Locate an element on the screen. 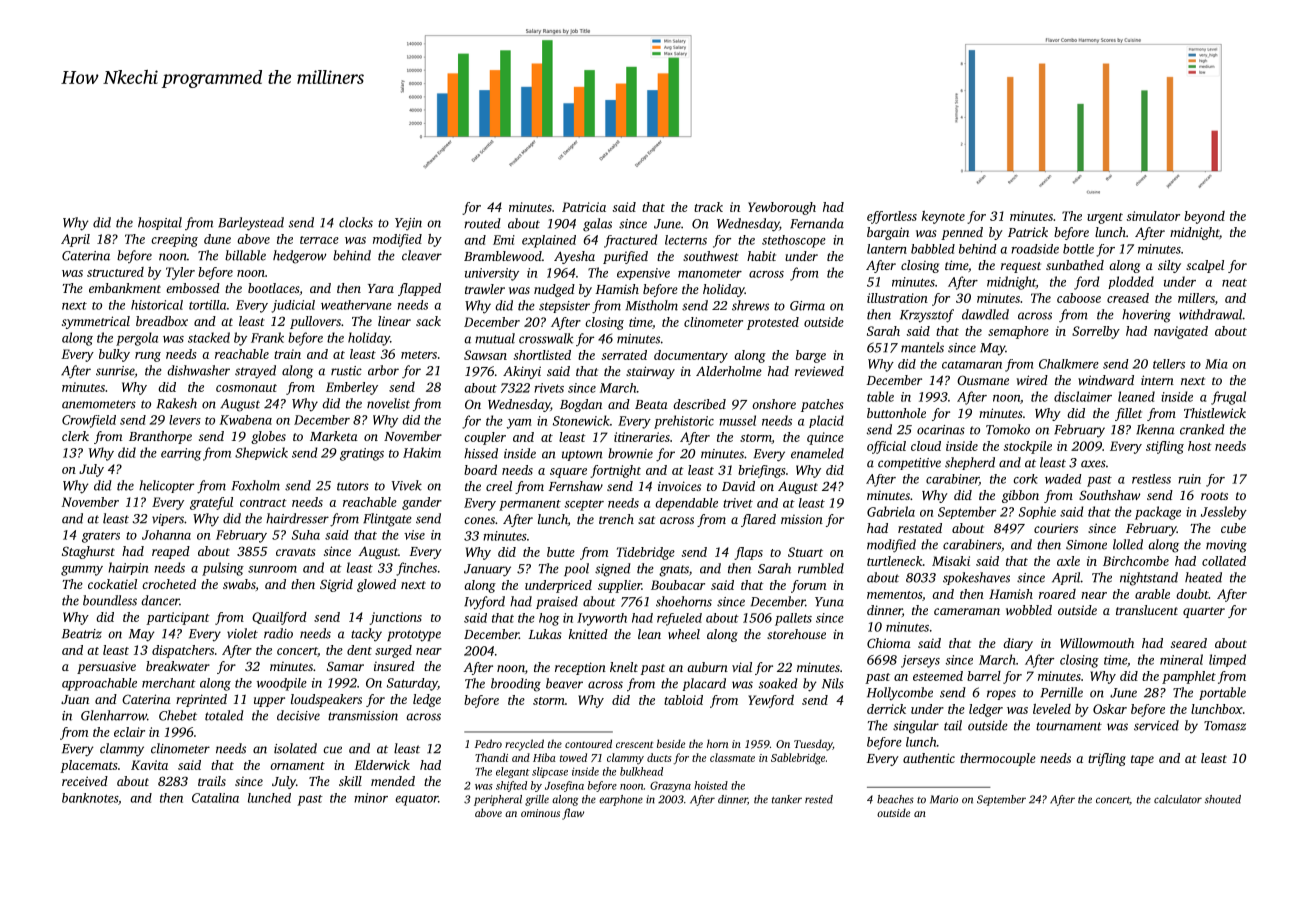 The image size is (1308, 924). recycled is located at coordinates (524, 745).
